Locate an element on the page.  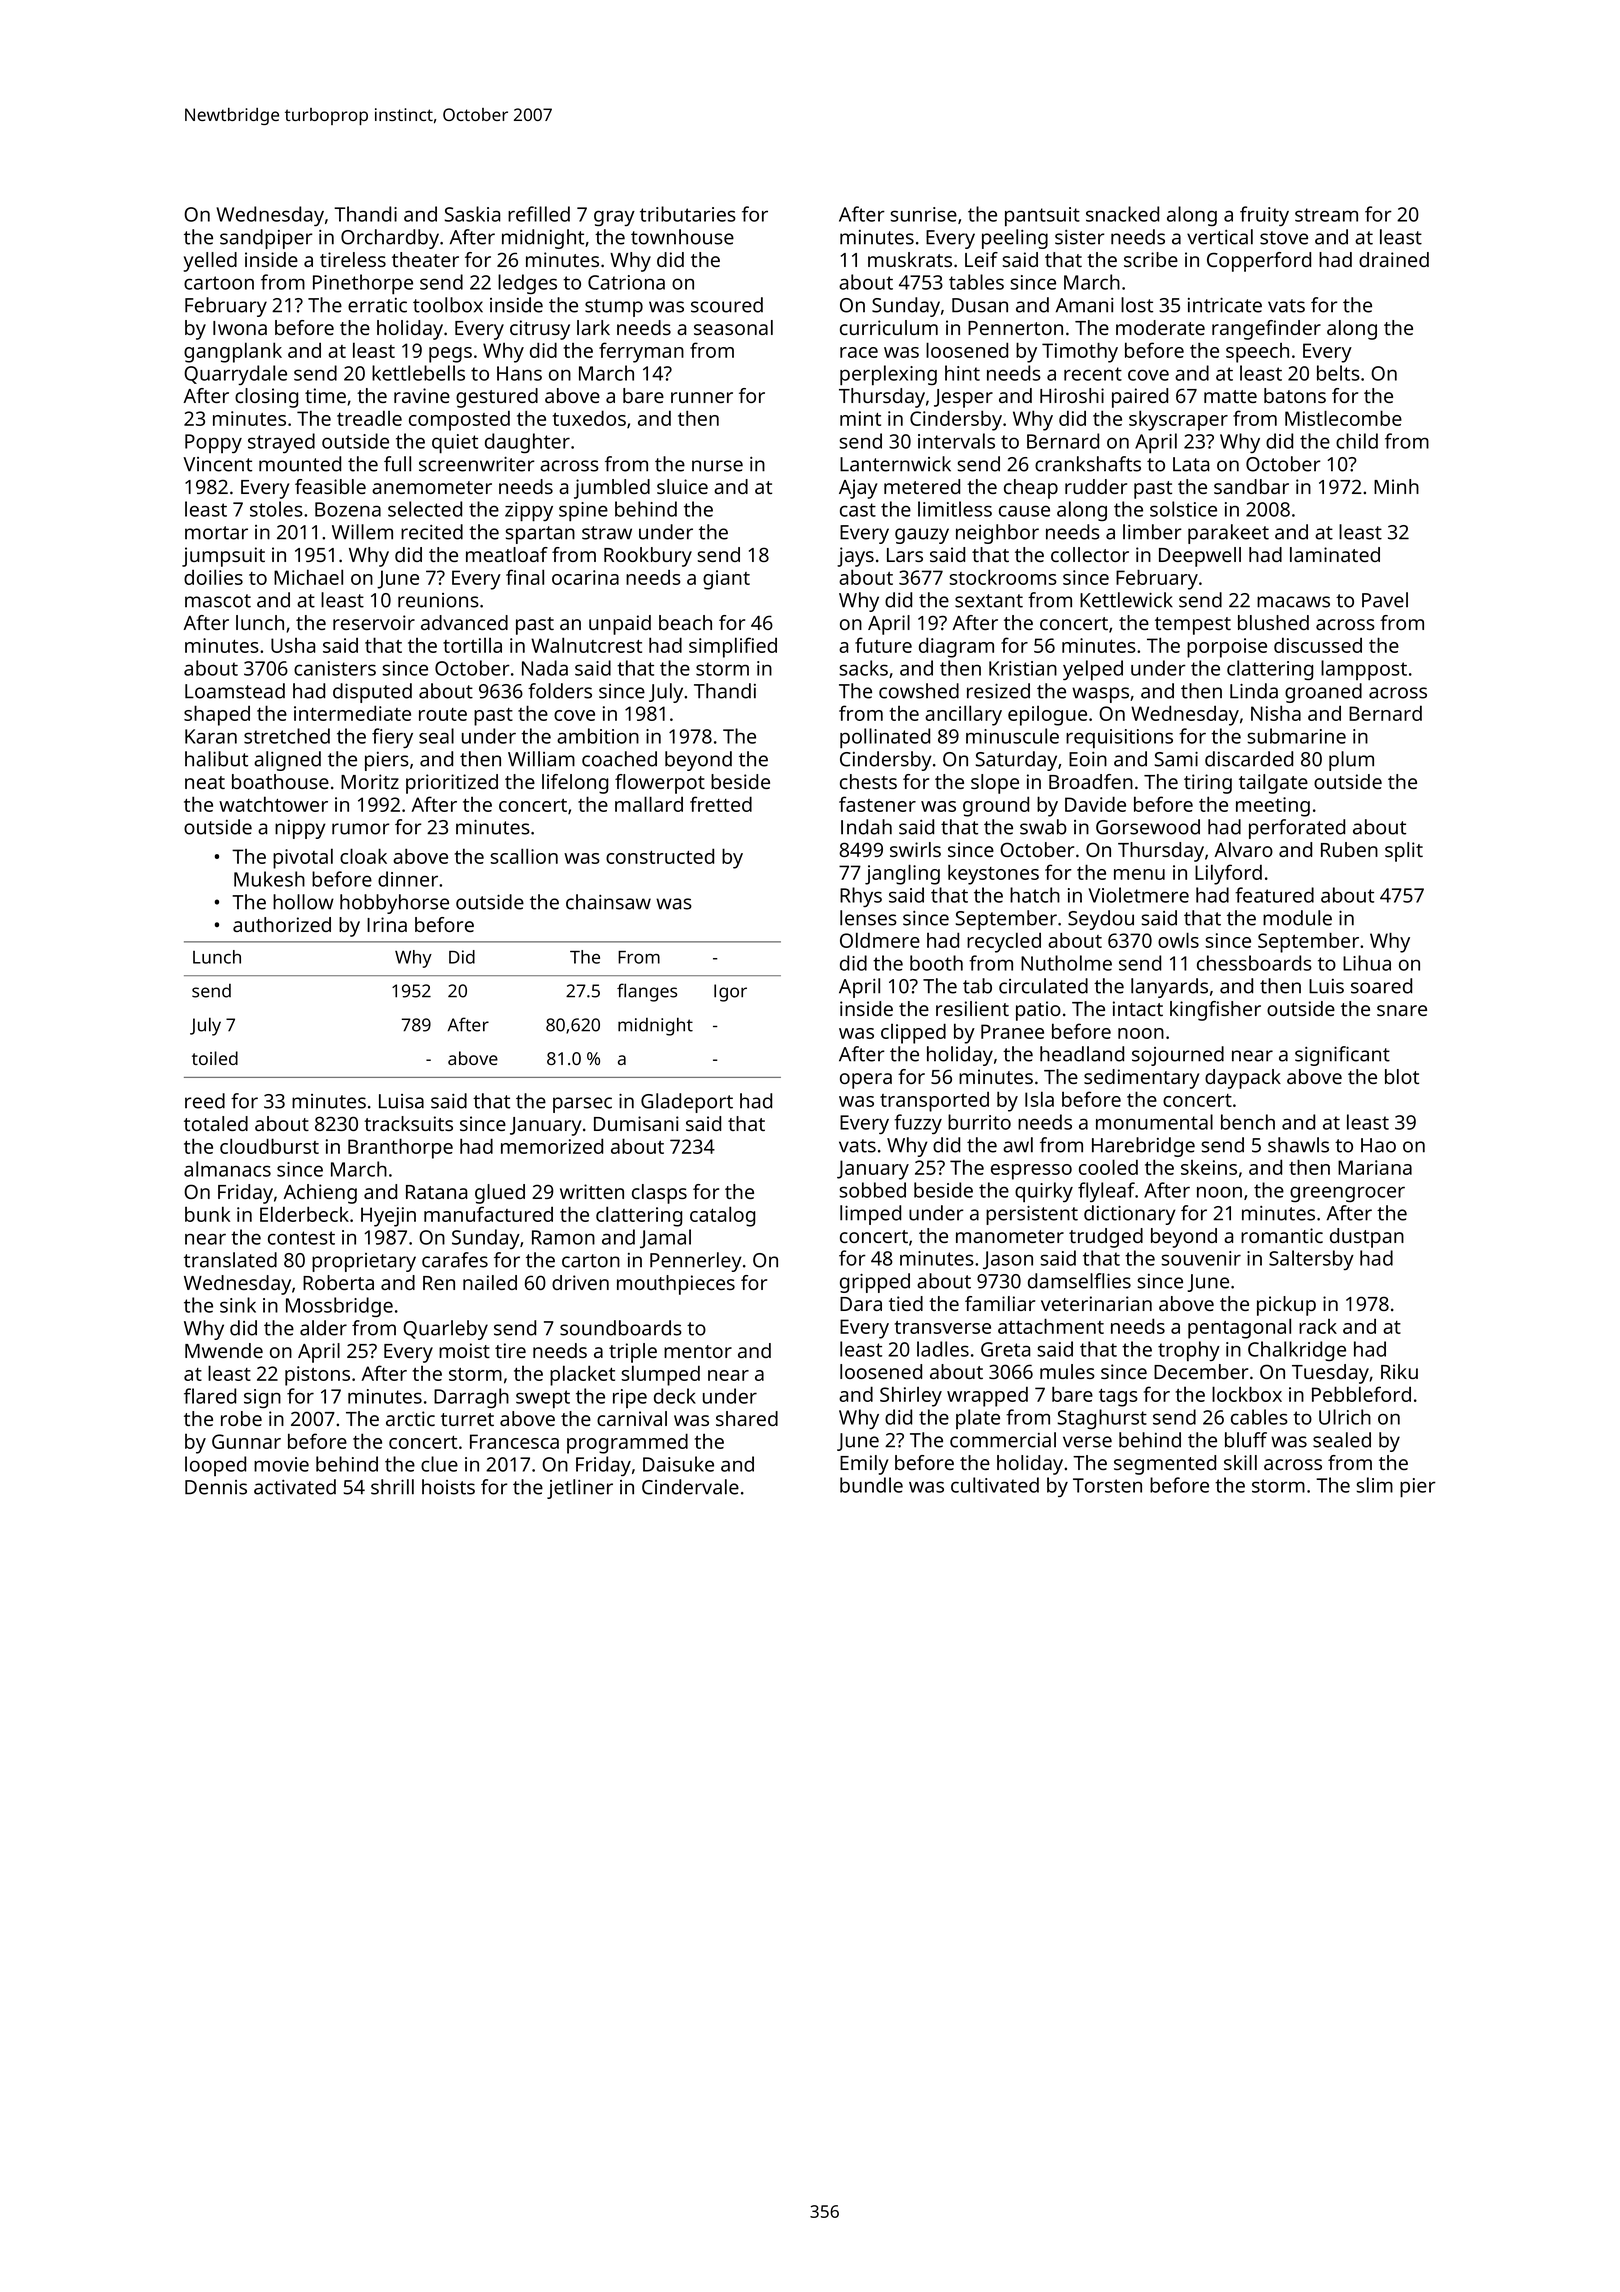
Pennerley is located at coordinates (696, 1262).
